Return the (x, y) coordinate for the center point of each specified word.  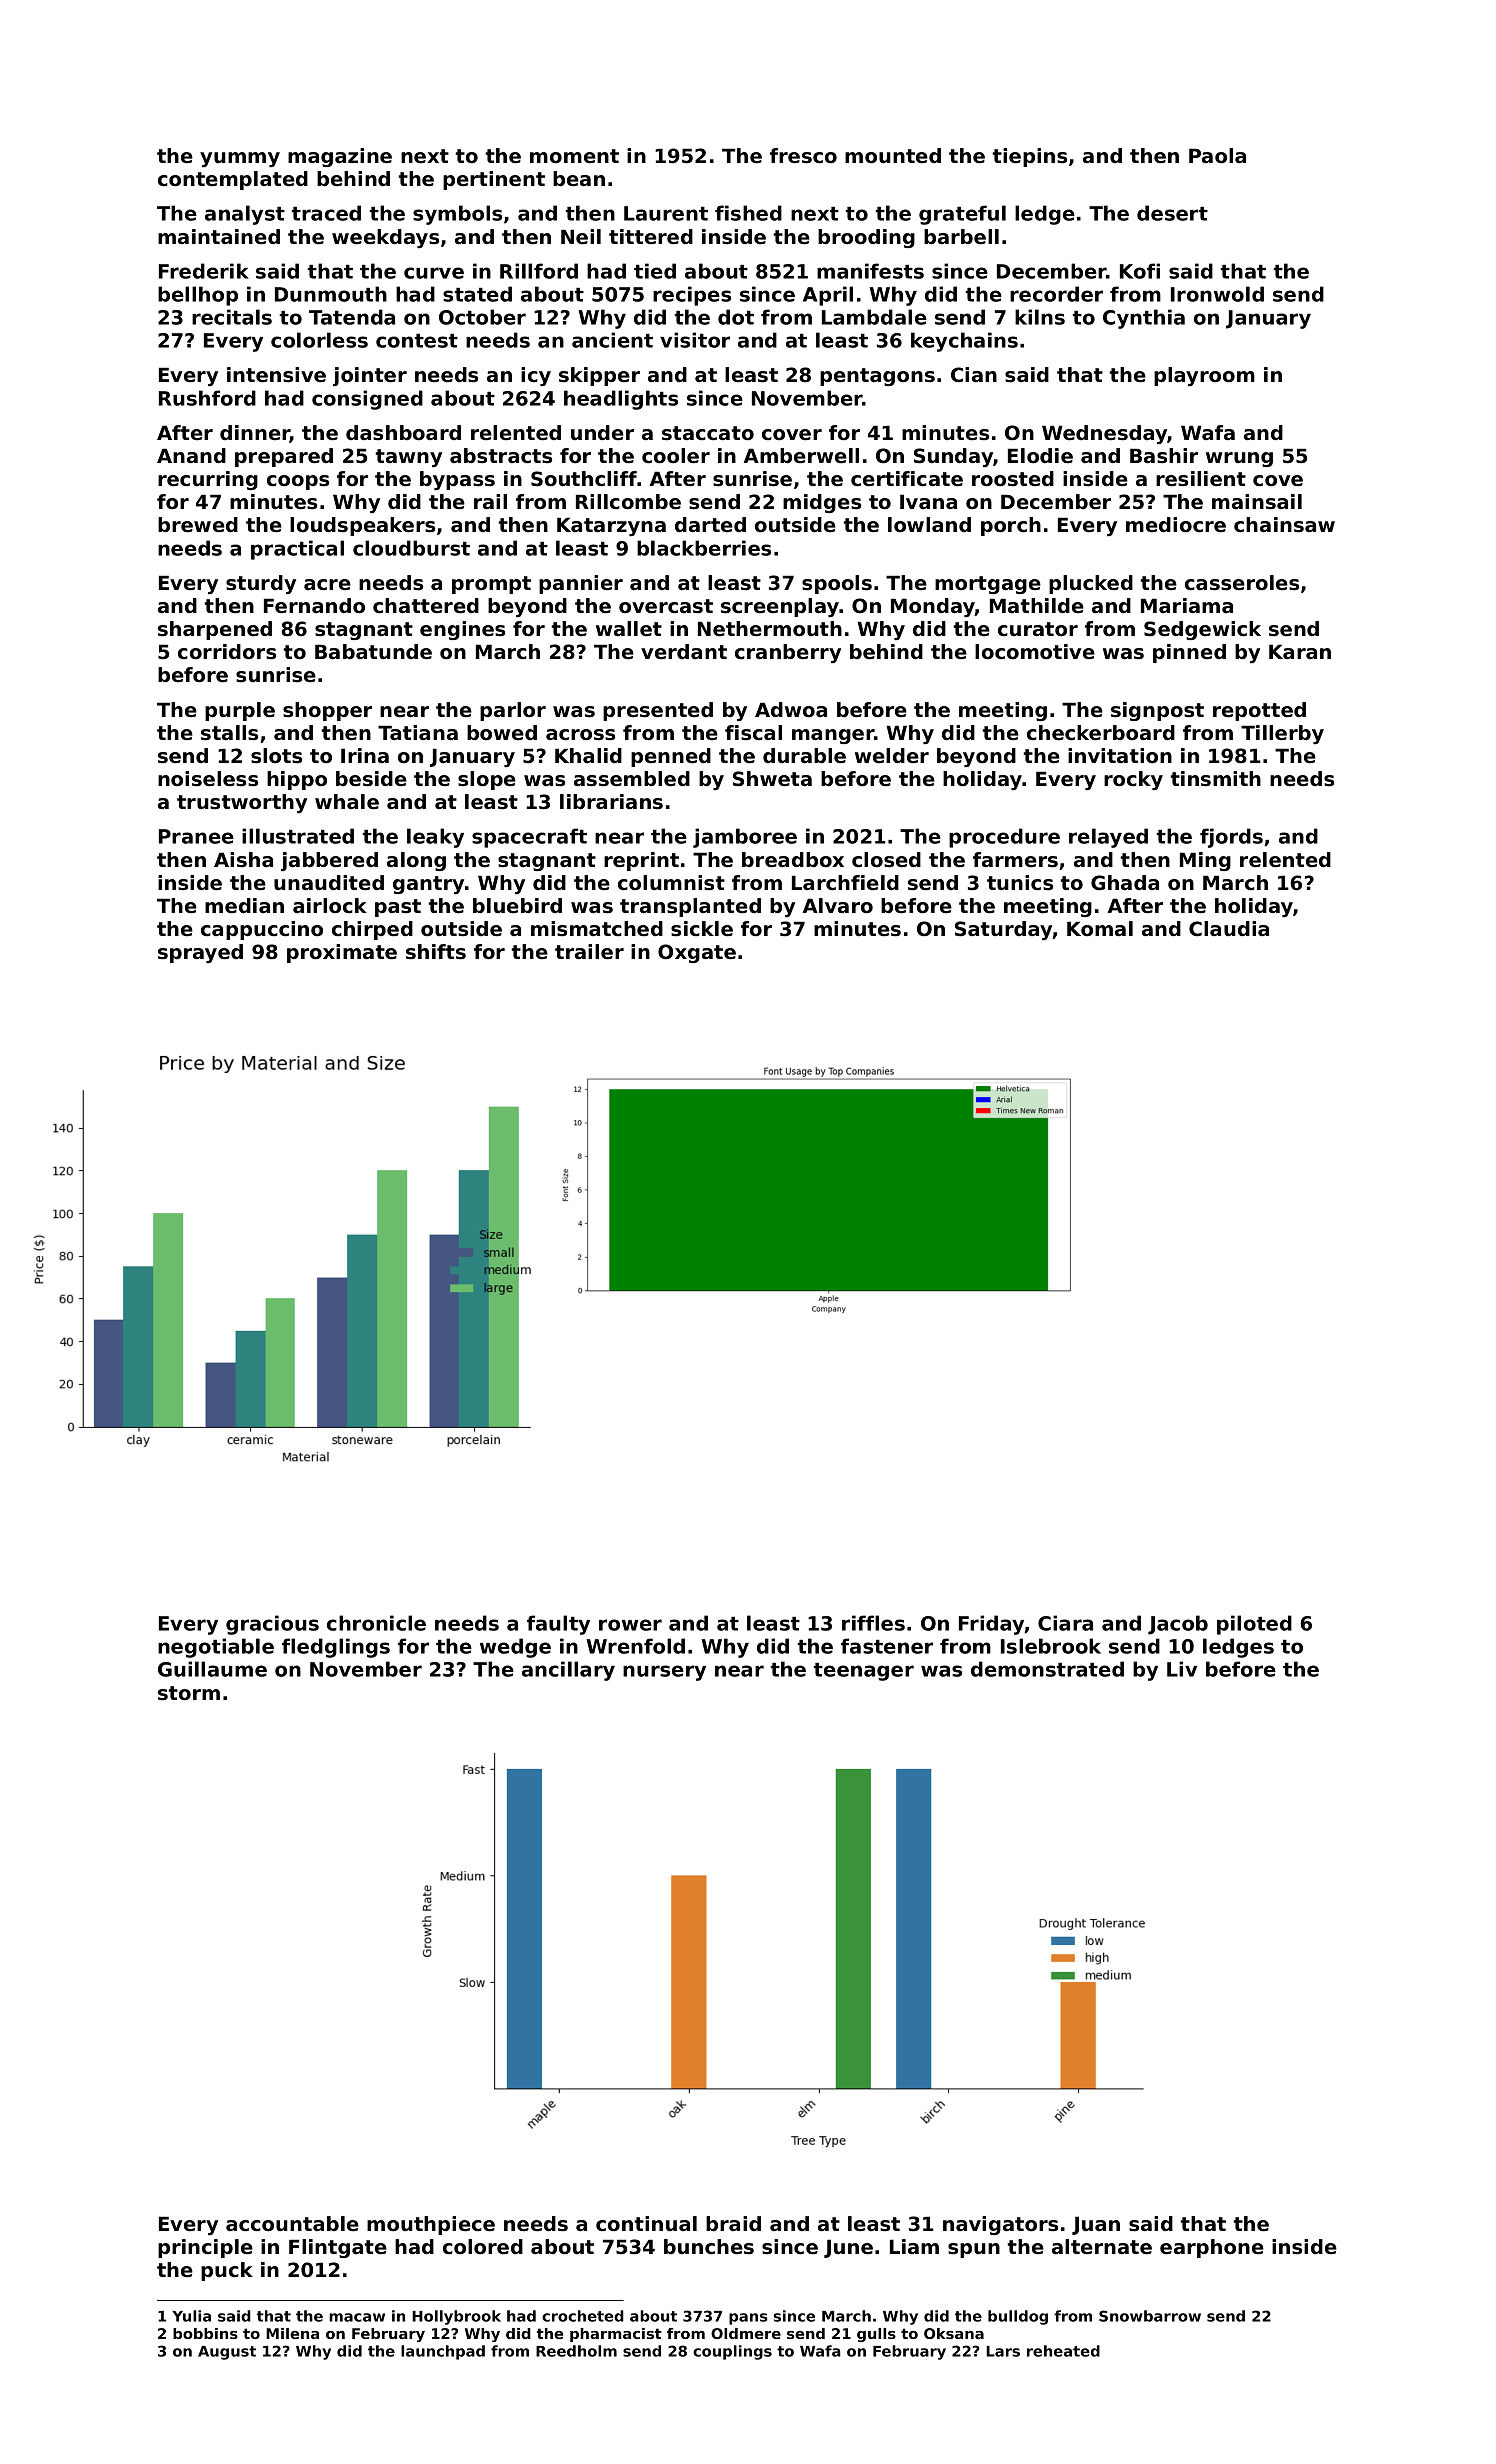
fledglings (336, 1648)
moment (574, 156)
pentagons (877, 377)
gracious (272, 1625)
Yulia (191, 2316)
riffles (873, 1623)
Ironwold (1217, 294)
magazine (340, 157)
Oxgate (697, 953)
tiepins (1030, 157)
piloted (1254, 1625)
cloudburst (411, 548)
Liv (1182, 1669)
